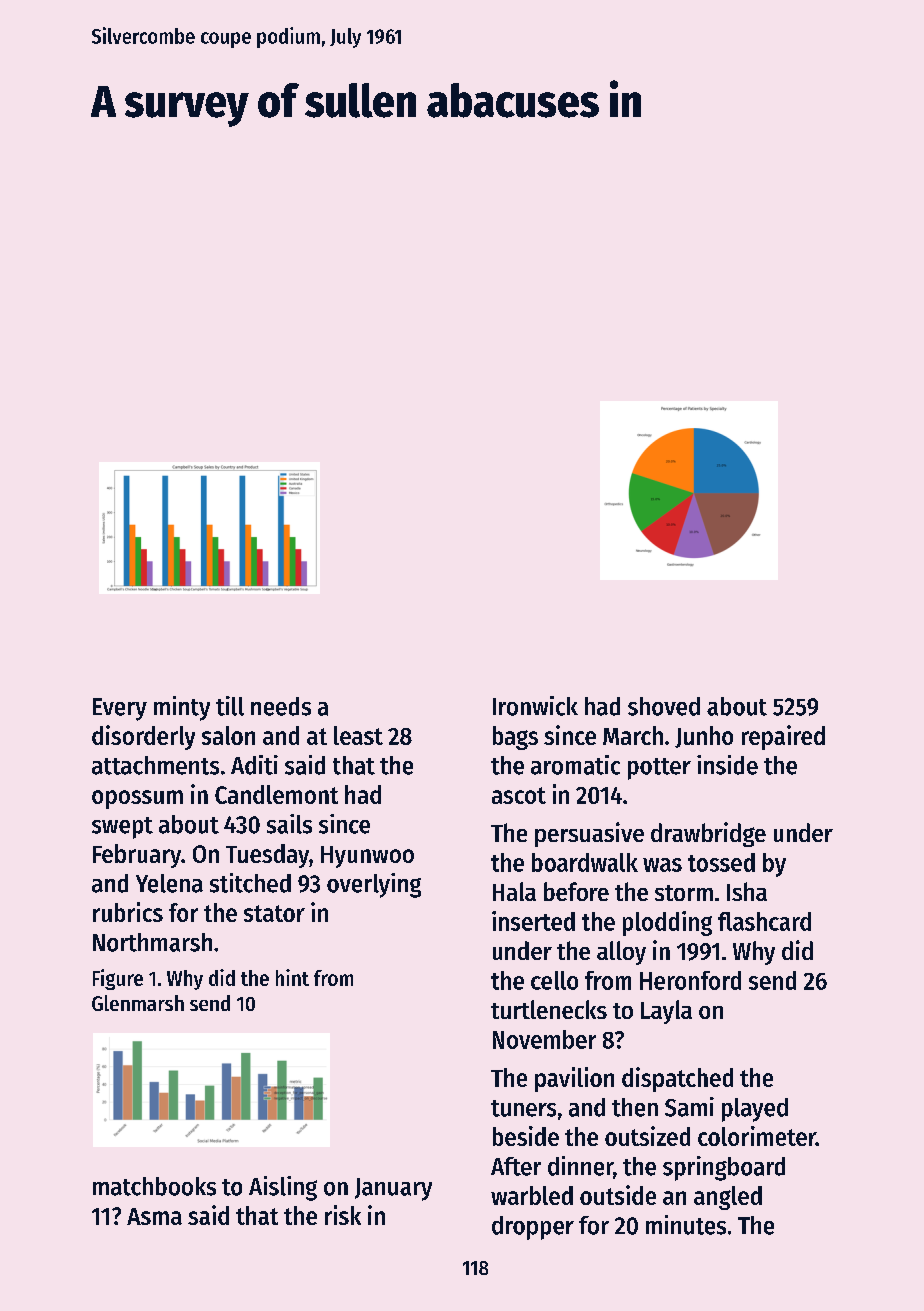  I want to click on turtlenecks, so click(549, 1009).
